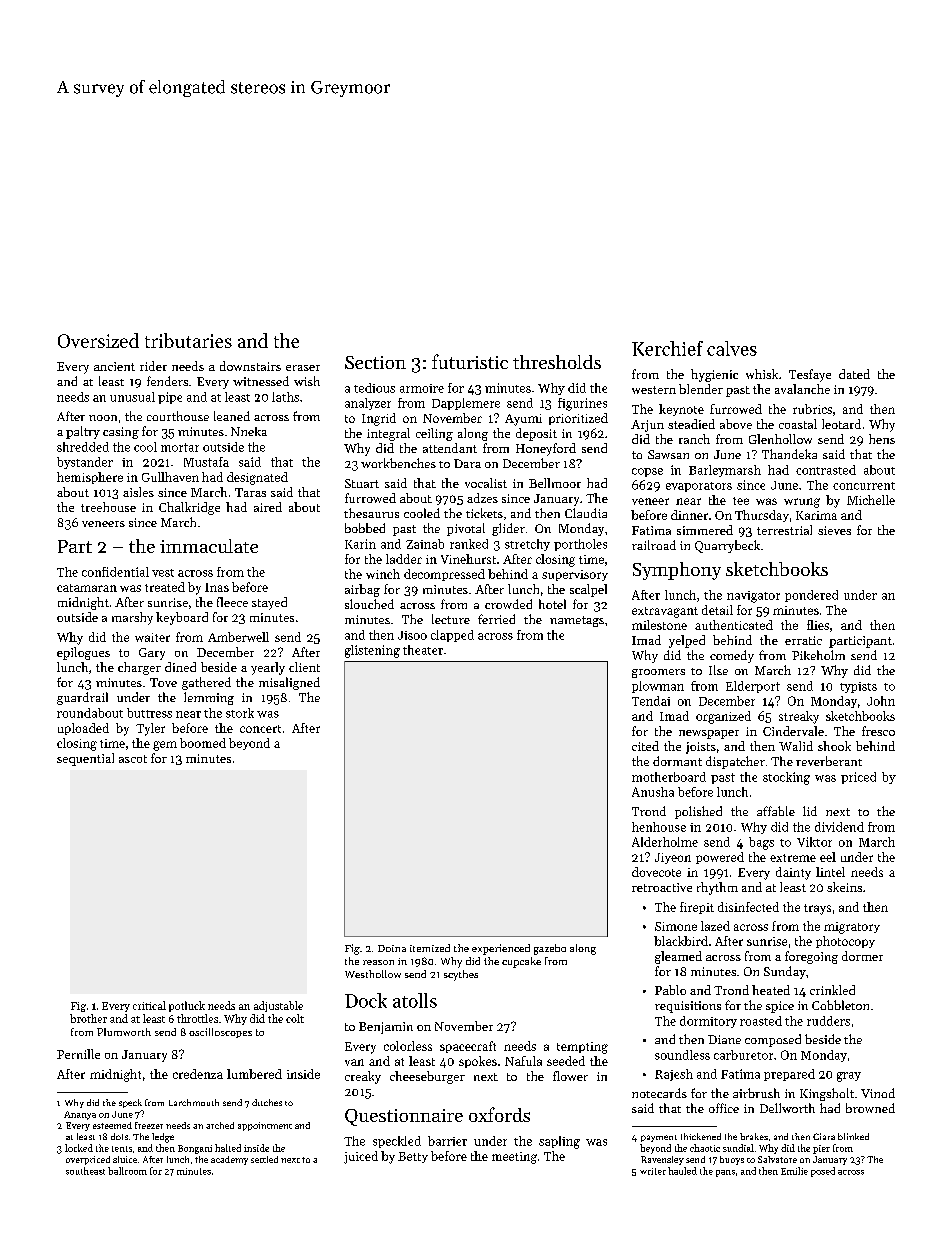 Image resolution: width=952 pixels, height=1233 pixels. I want to click on Oversized, so click(98, 340).
